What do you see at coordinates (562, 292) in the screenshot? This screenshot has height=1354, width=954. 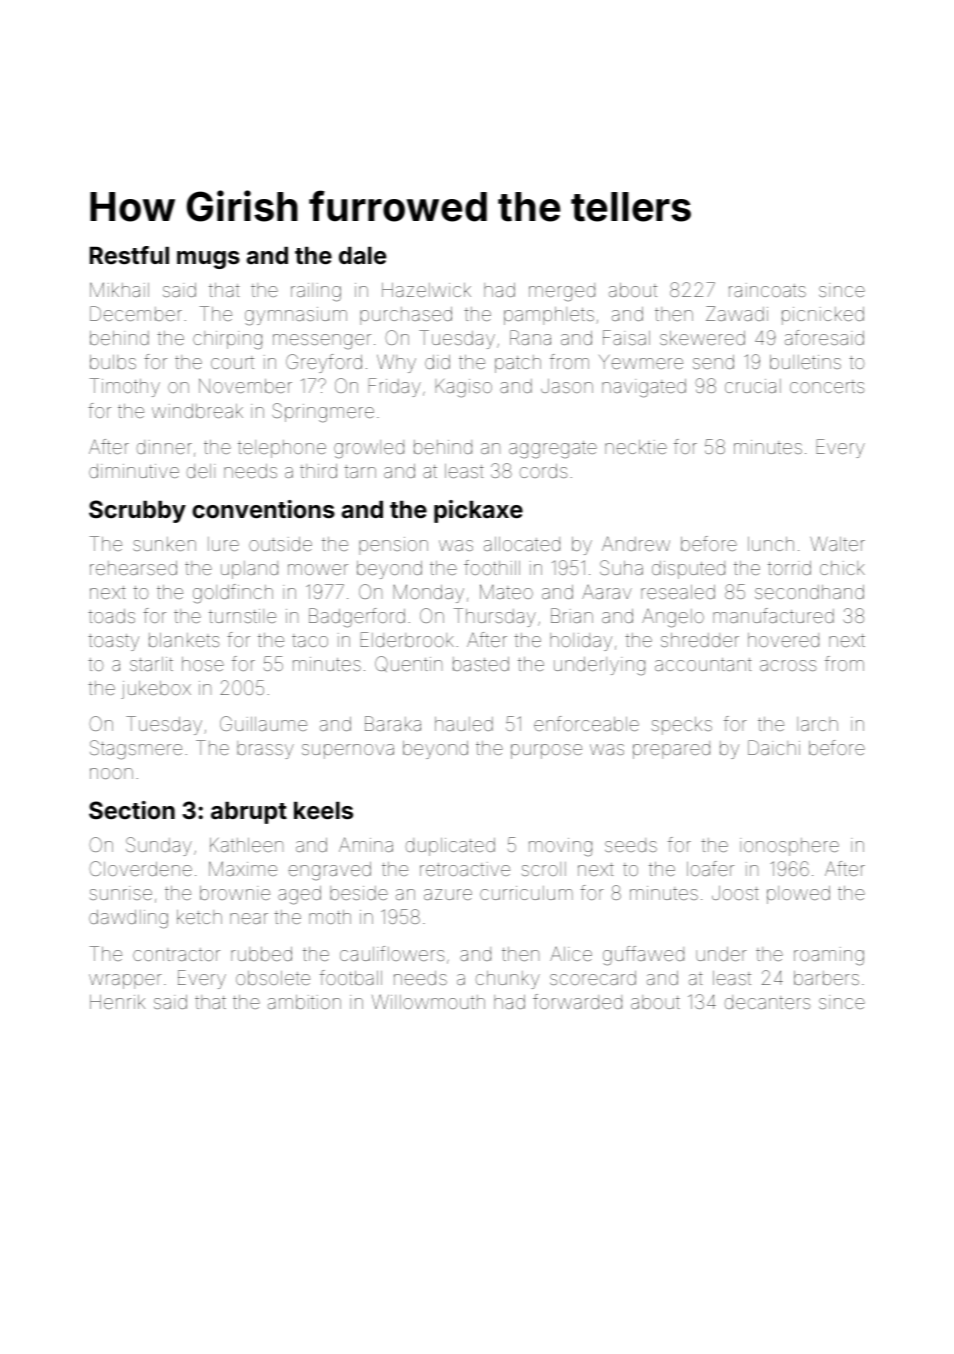 I see `merged` at bounding box center [562, 292].
